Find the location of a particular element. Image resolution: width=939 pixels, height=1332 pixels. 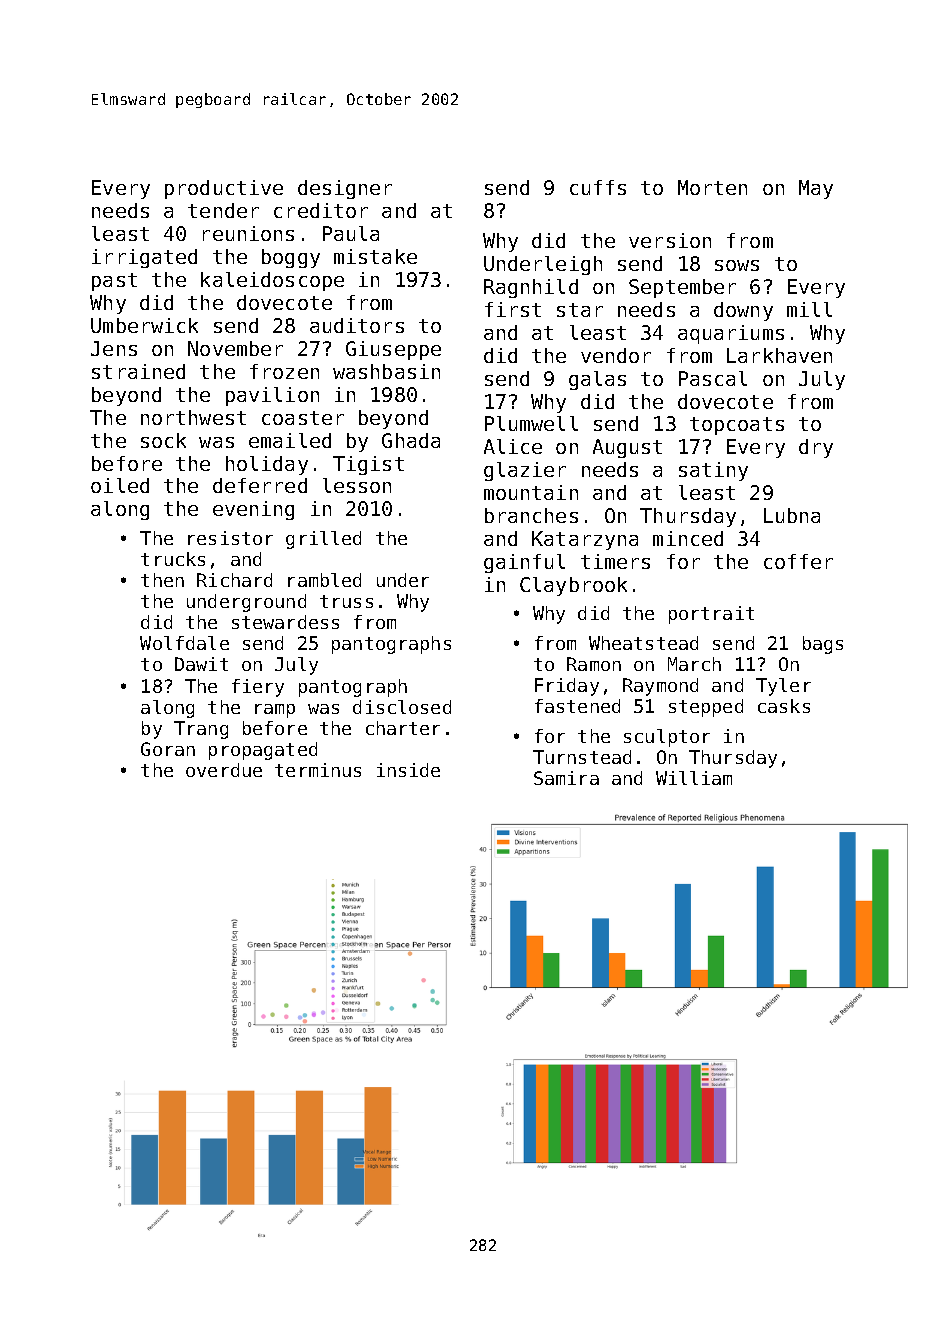

overdue is located at coordinates (224, 770).
